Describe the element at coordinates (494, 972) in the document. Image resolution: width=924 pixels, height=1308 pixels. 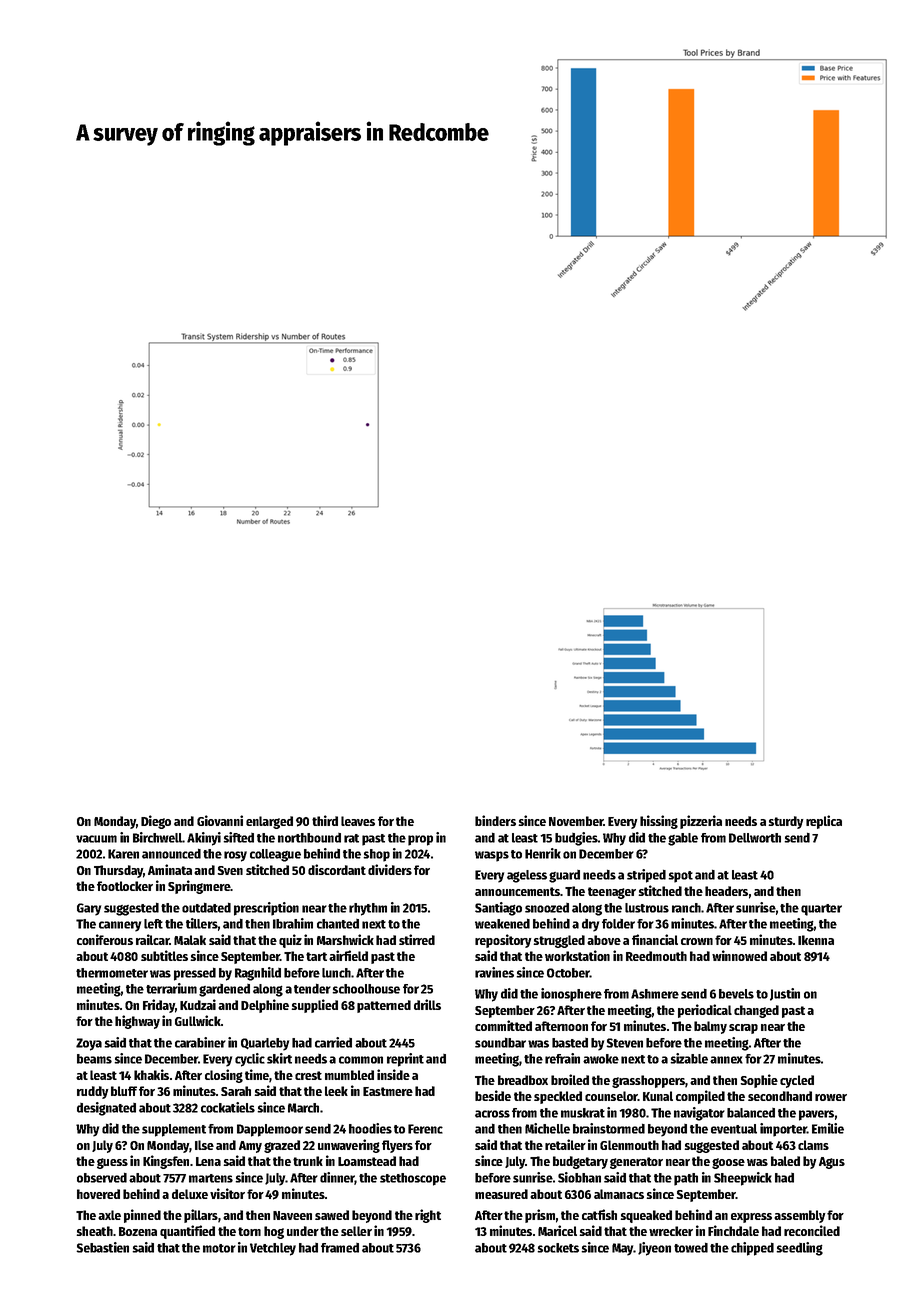
I see `ravines` at that location.
